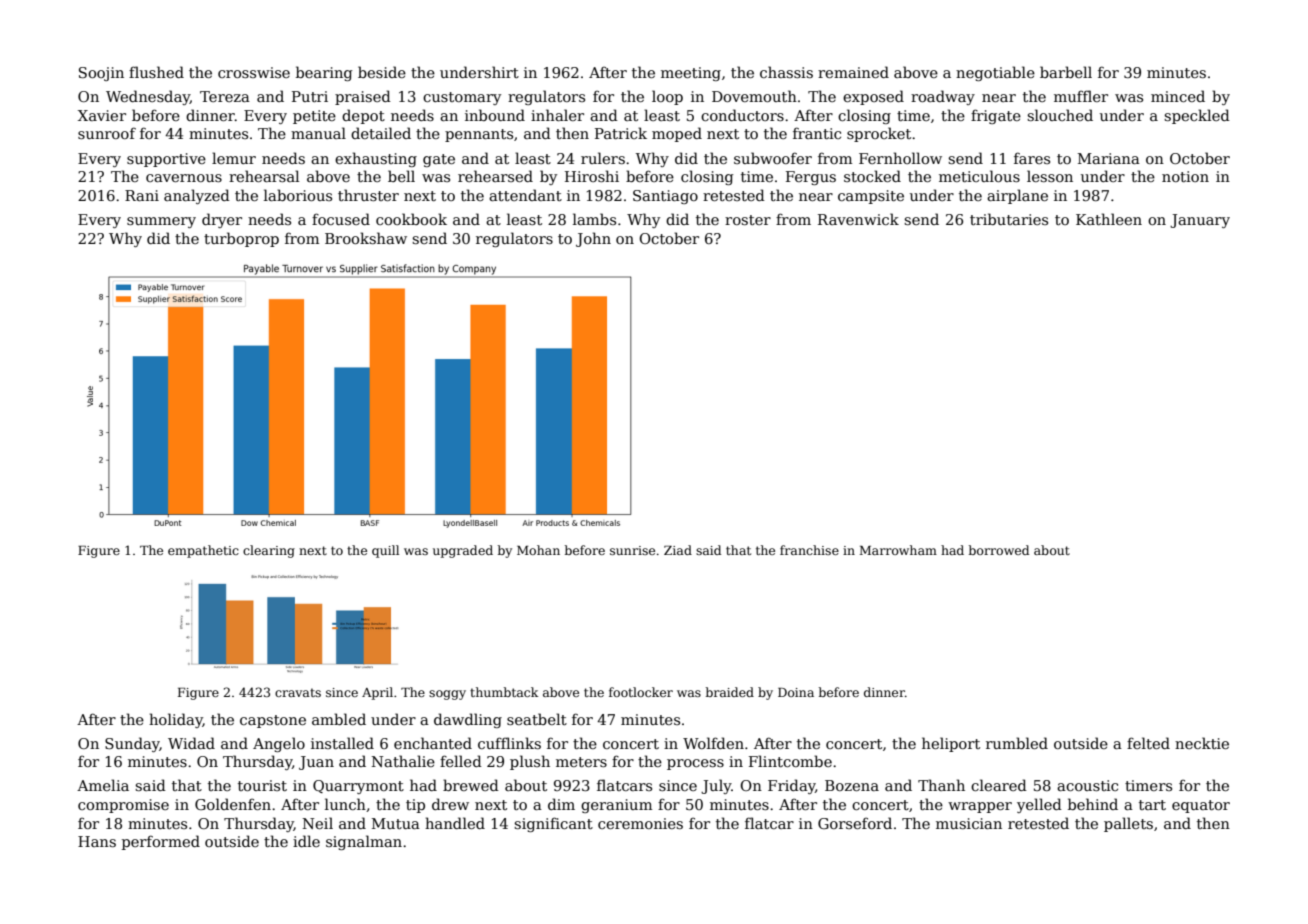  Describe the element at coordinates (463, 551) in the screenshot. I see `upgraded` at that location.
